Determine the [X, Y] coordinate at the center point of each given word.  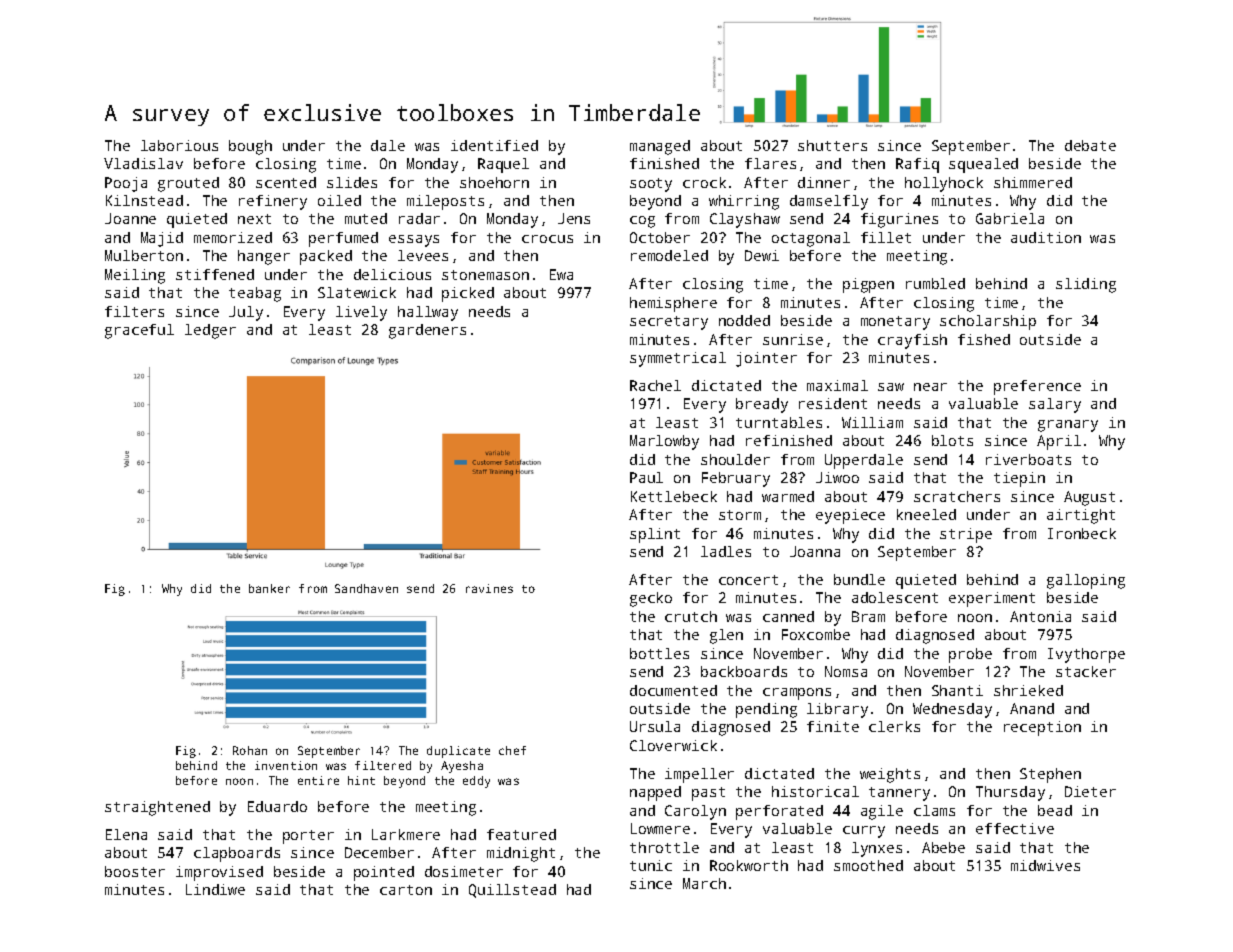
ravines [489, 588]
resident [833, 403]
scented [286, 182]
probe [970, 655]
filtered [383, 765]
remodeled [669, 255]
